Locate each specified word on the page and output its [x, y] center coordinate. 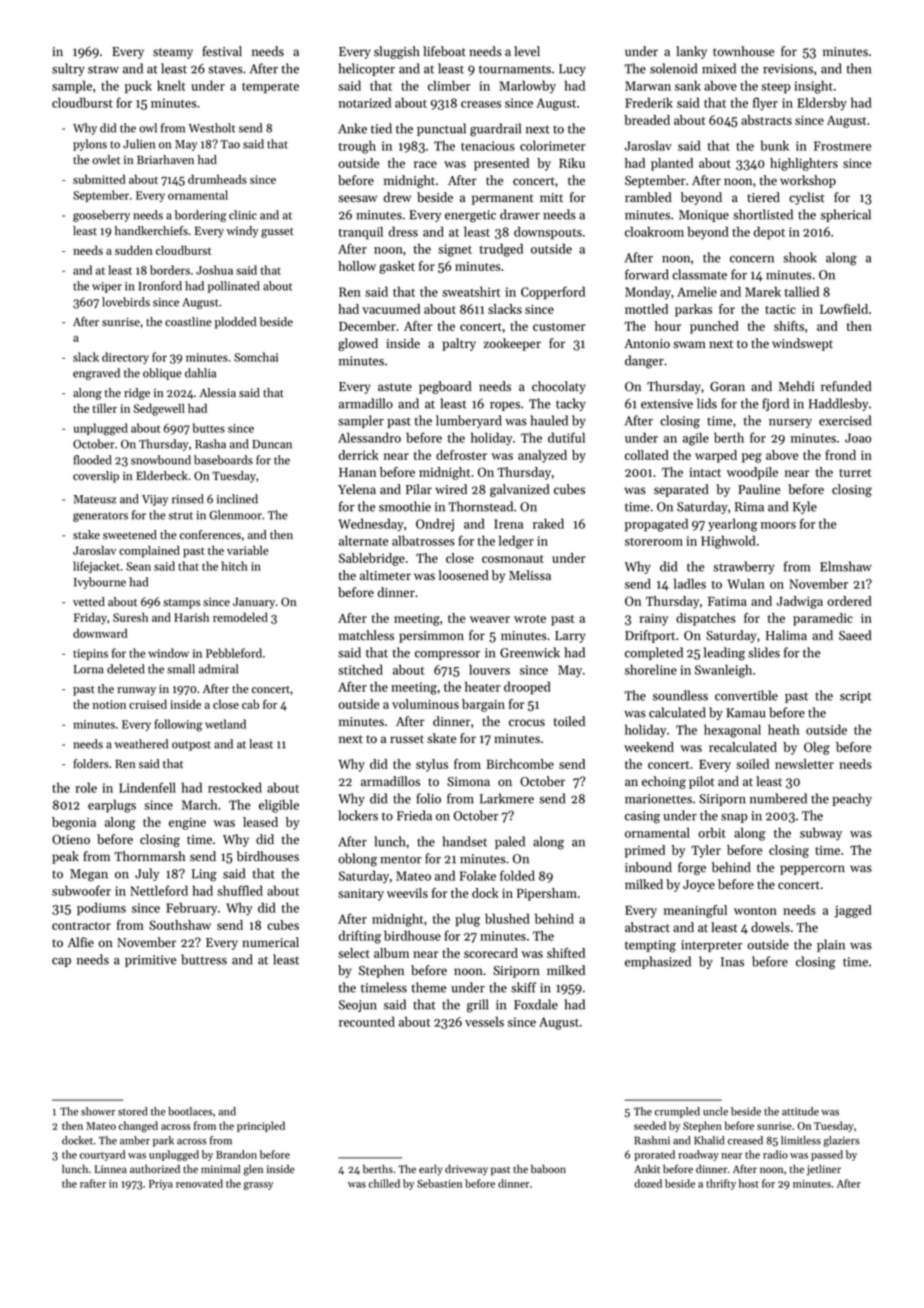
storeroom [654, 542]
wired [451, 489]
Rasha [210, 444]
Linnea [111, 1169]
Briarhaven [165, 159]
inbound [648, 867]
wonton [755, 911]
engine [187, 824]
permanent [503, 199]
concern [752, 259]
